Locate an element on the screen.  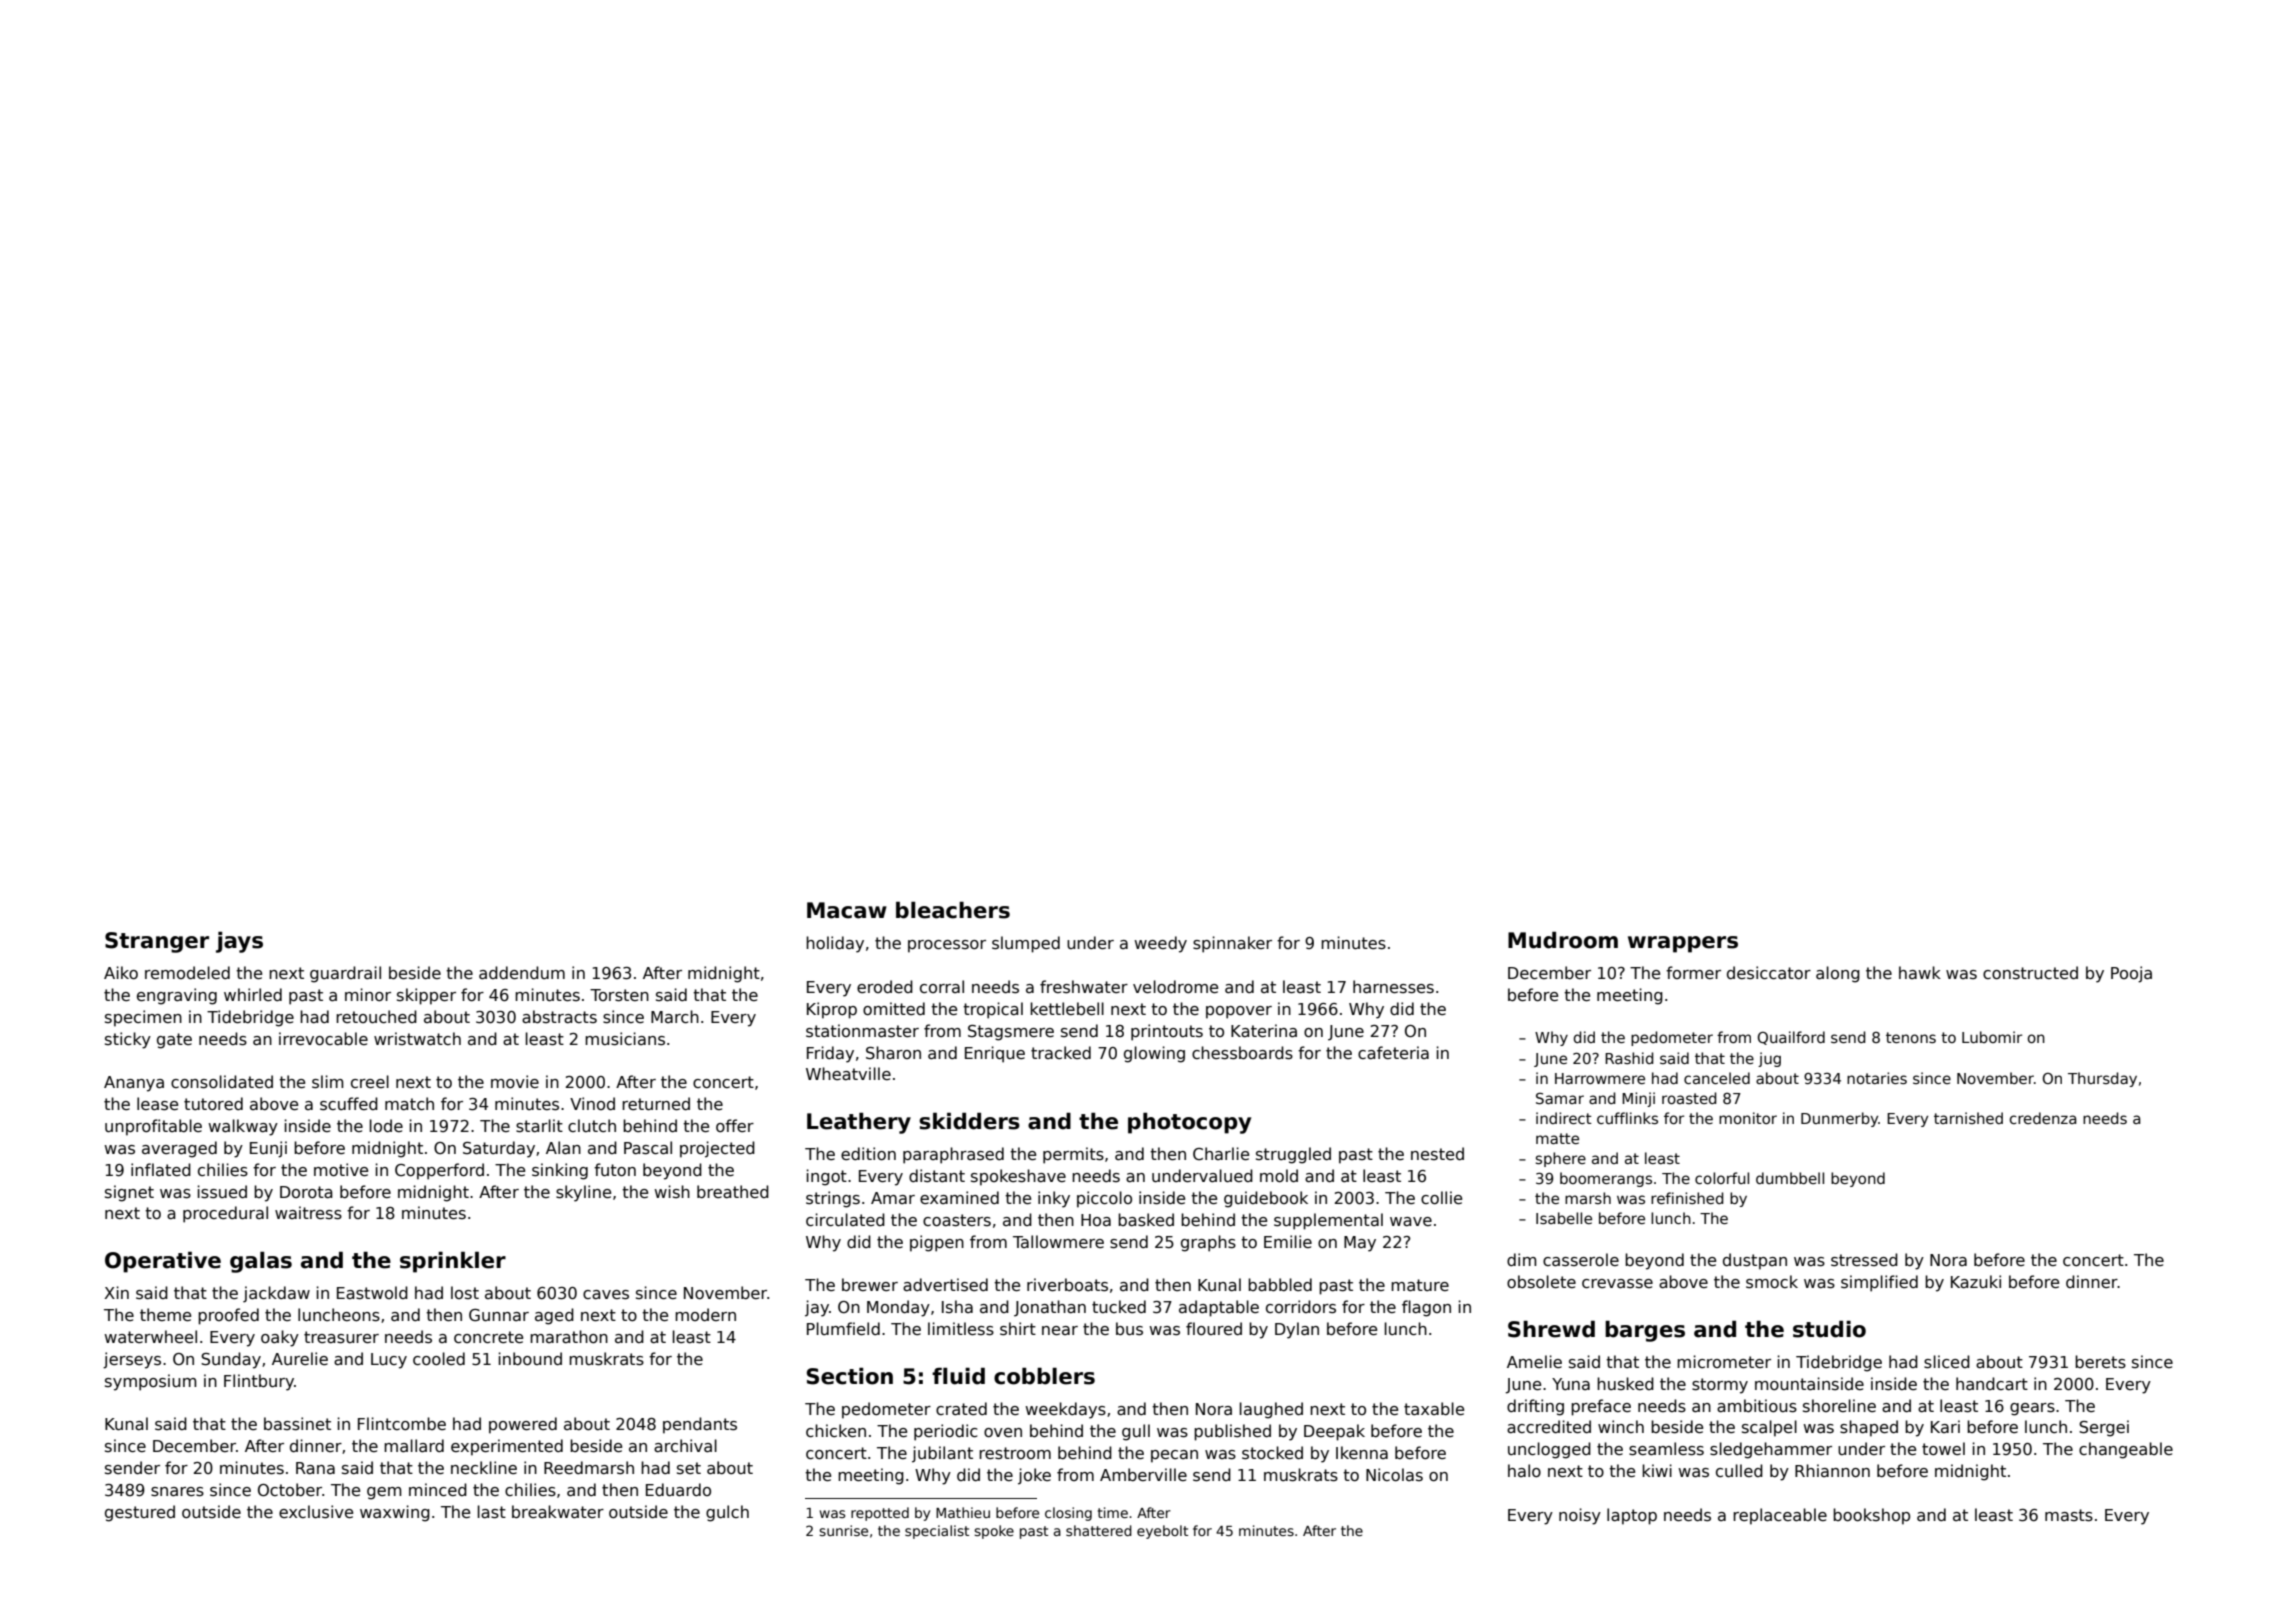
advertised is located at coordinates (945, 1285).
